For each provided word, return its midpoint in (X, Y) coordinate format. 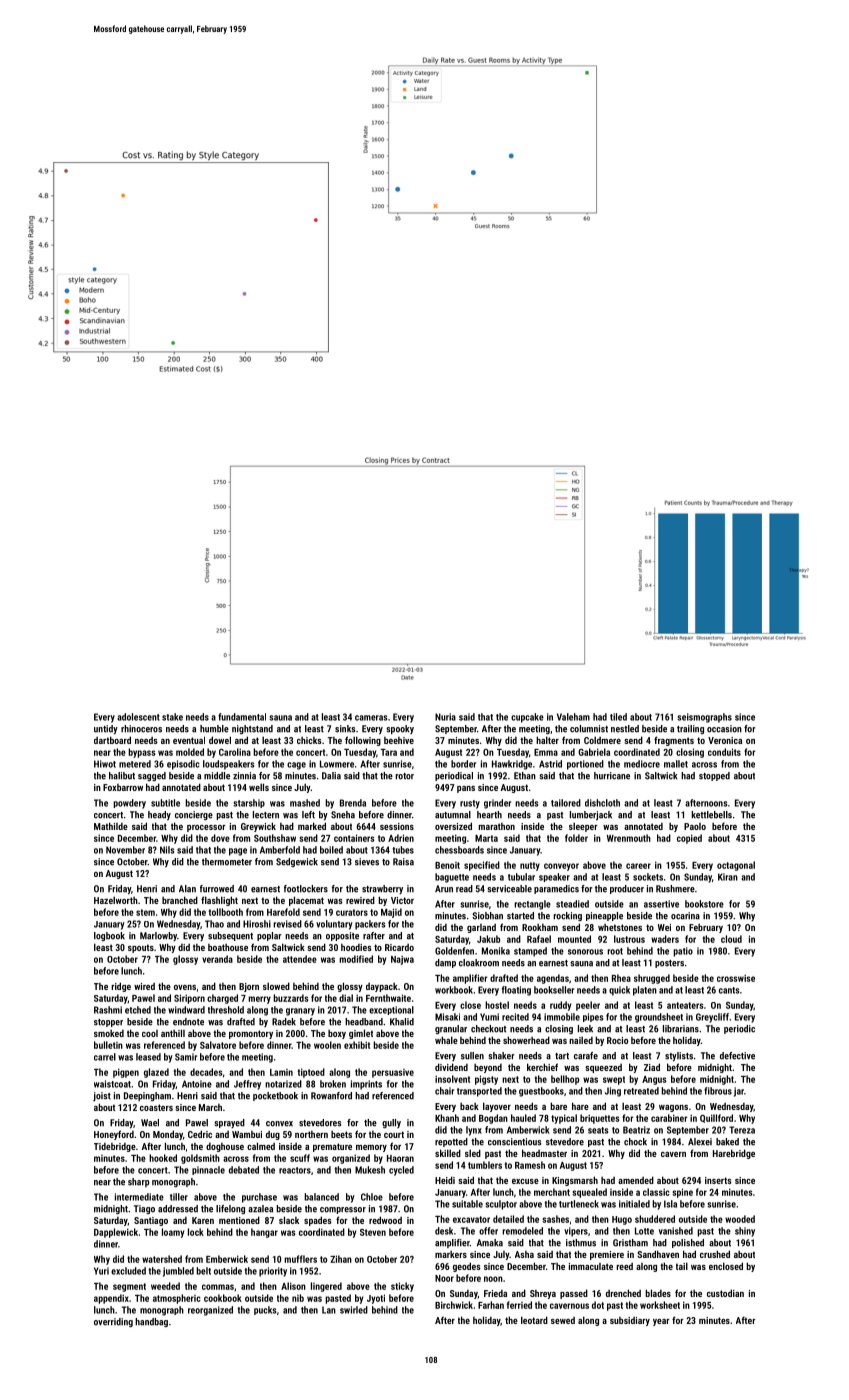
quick (619, 991)
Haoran (400, 1158)
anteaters (685, 1005)
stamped (530, 952)
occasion (724, 729)
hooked (163, 1158)
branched (180, 900)
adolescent (138, 717)
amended (636, 1180)
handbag (151, 1322)
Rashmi (108, 1010)
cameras (371, 718)
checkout (488, 1029)
